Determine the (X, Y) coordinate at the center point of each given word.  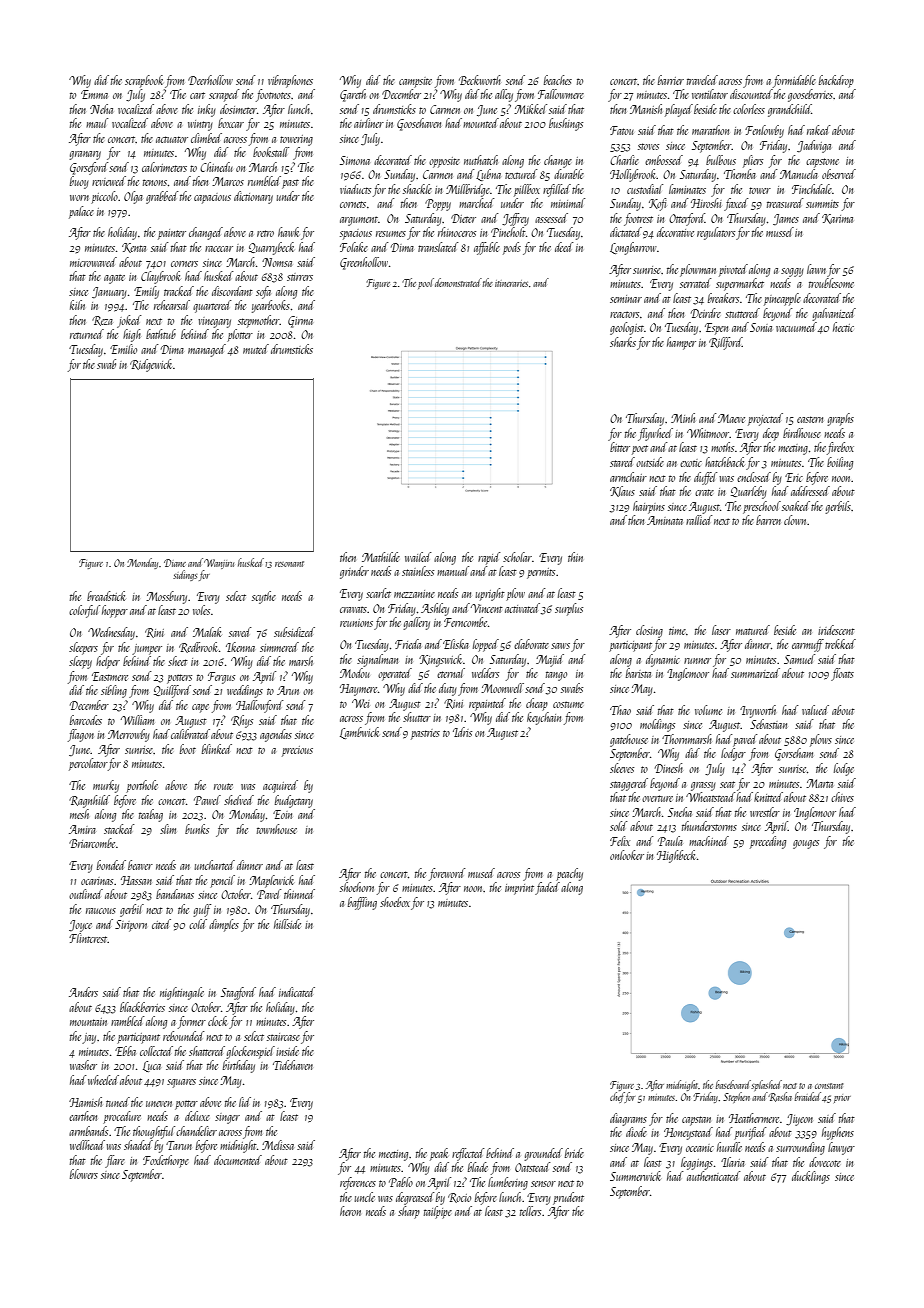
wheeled (103, 1080)
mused (481, 873)
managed (207, 350)
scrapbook (144, 81)
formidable (794, 81)
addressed (810, 491)
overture (657, 798)
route (223, 786)
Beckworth (480, 80)
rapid (489, 558)
